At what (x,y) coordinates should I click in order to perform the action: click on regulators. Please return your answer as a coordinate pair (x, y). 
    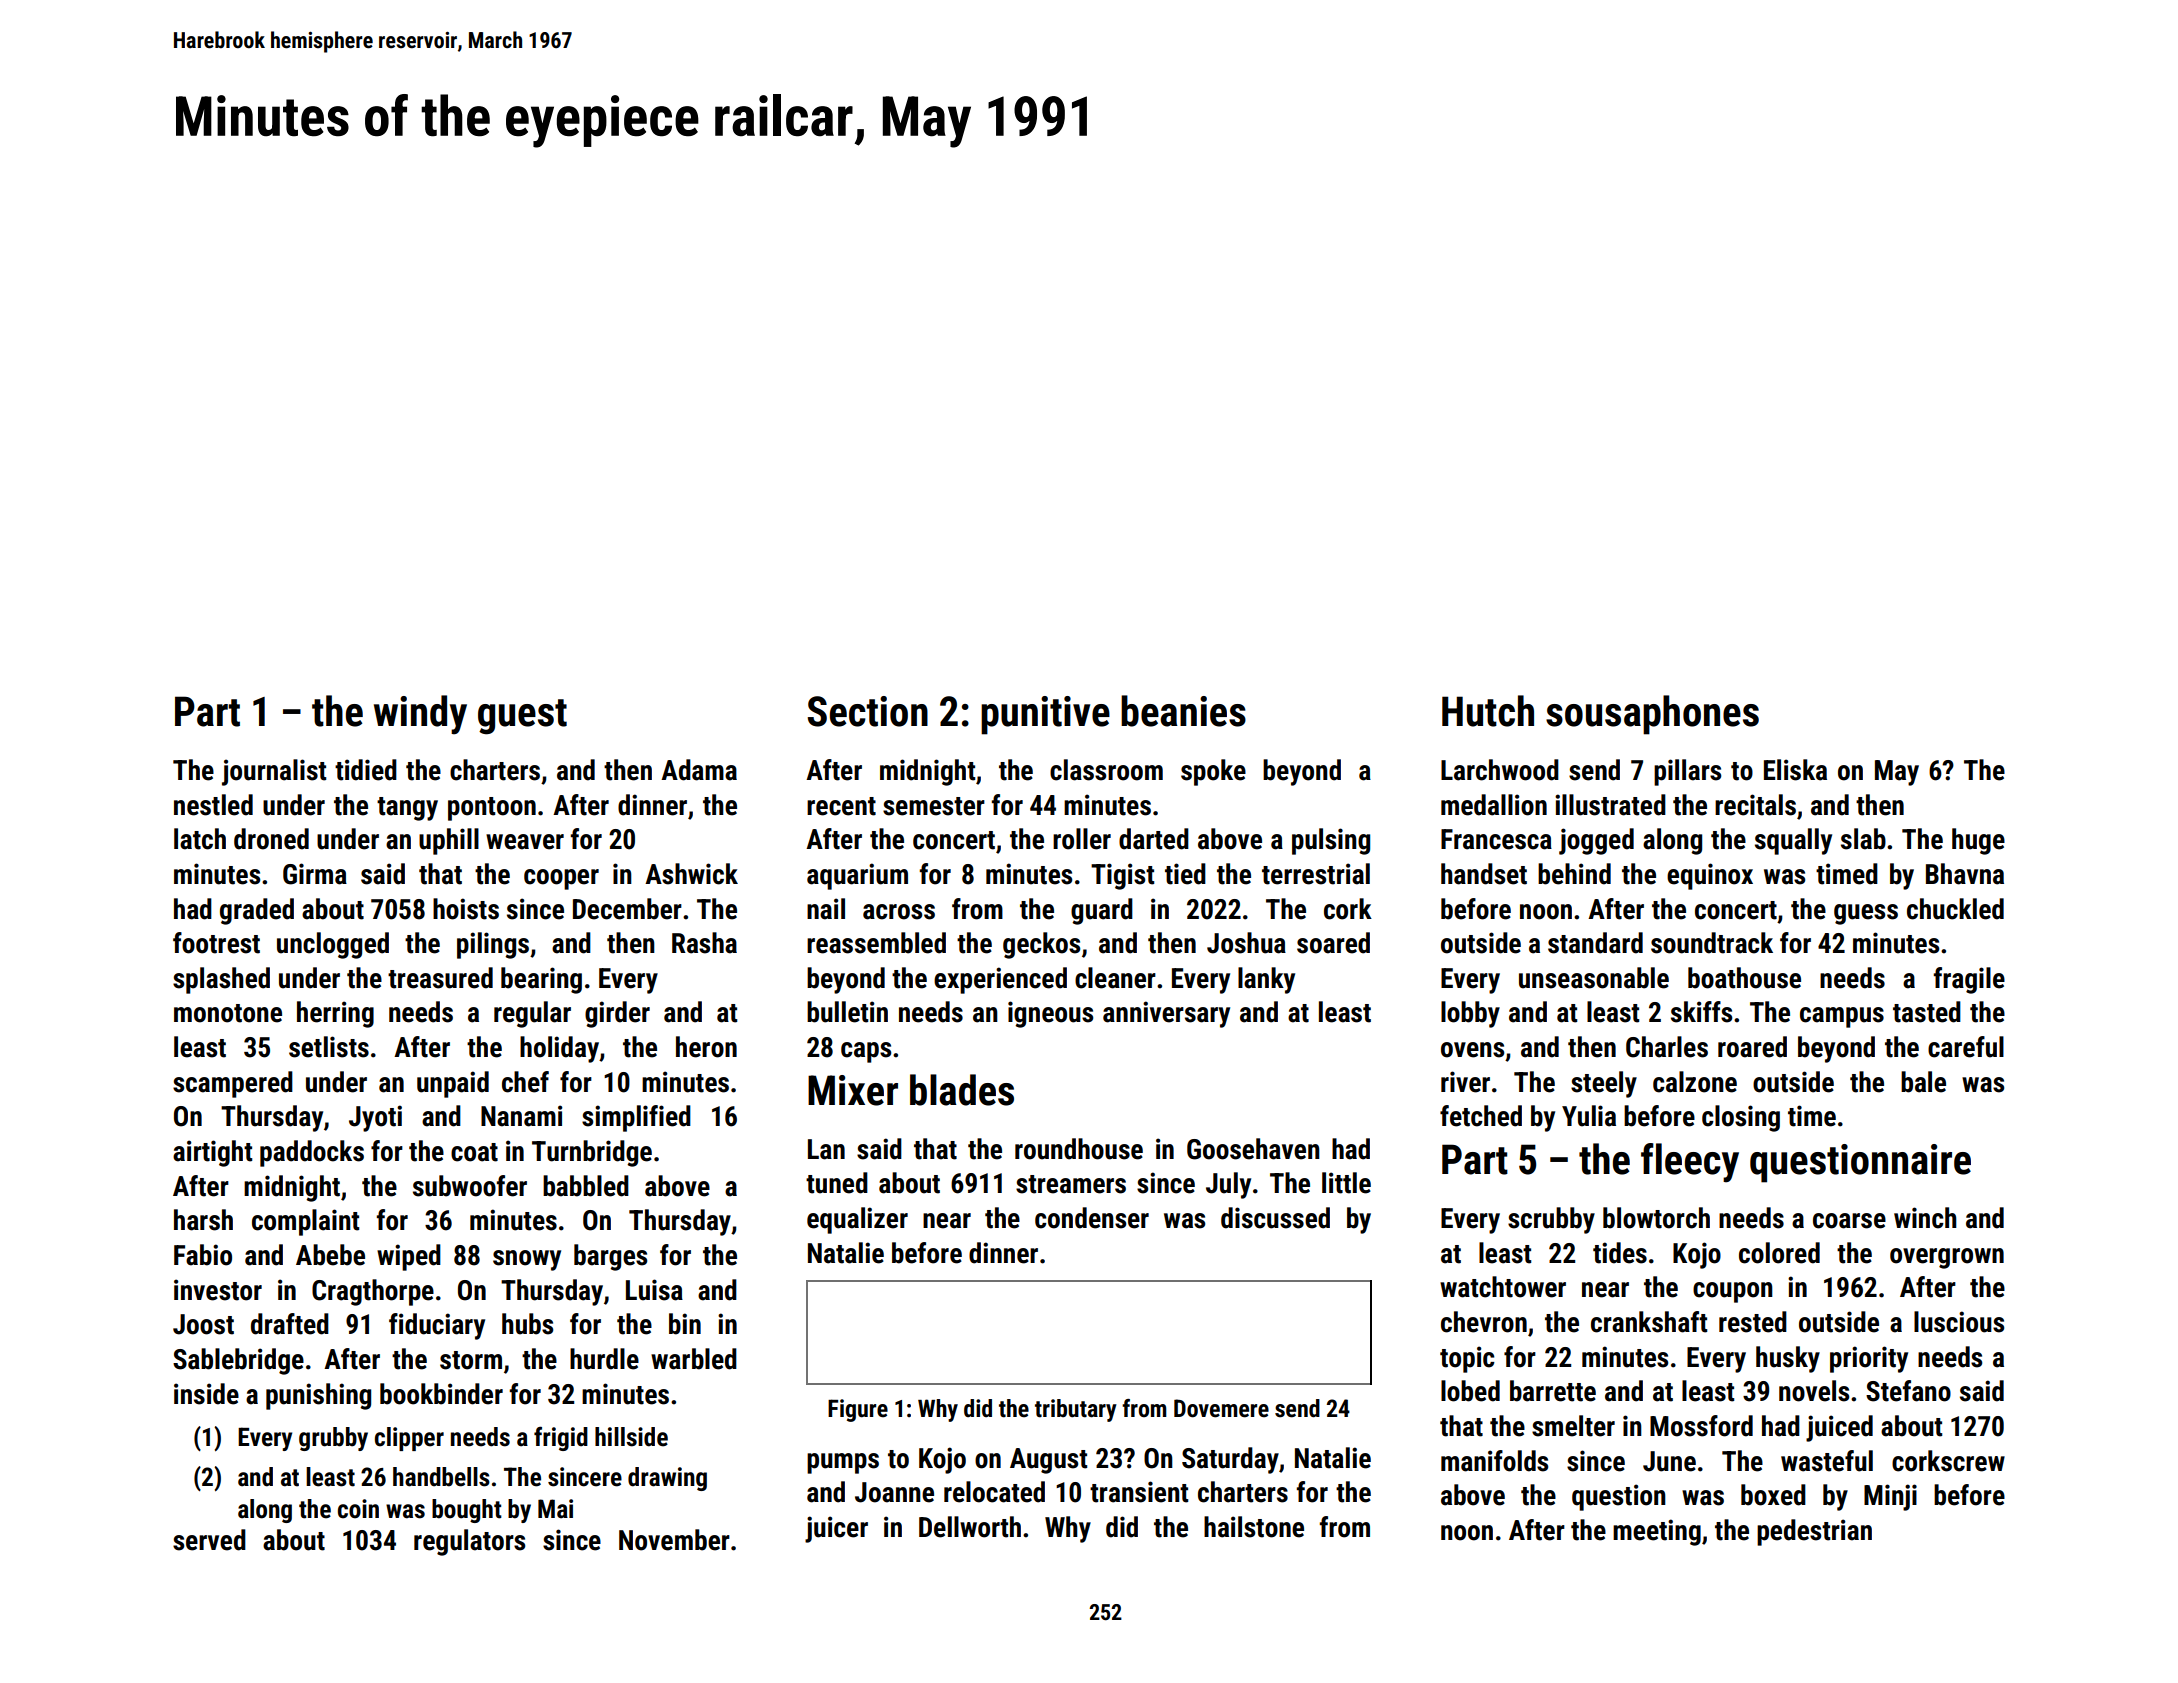
    Looking at the image, I should click on (469, 1542).
